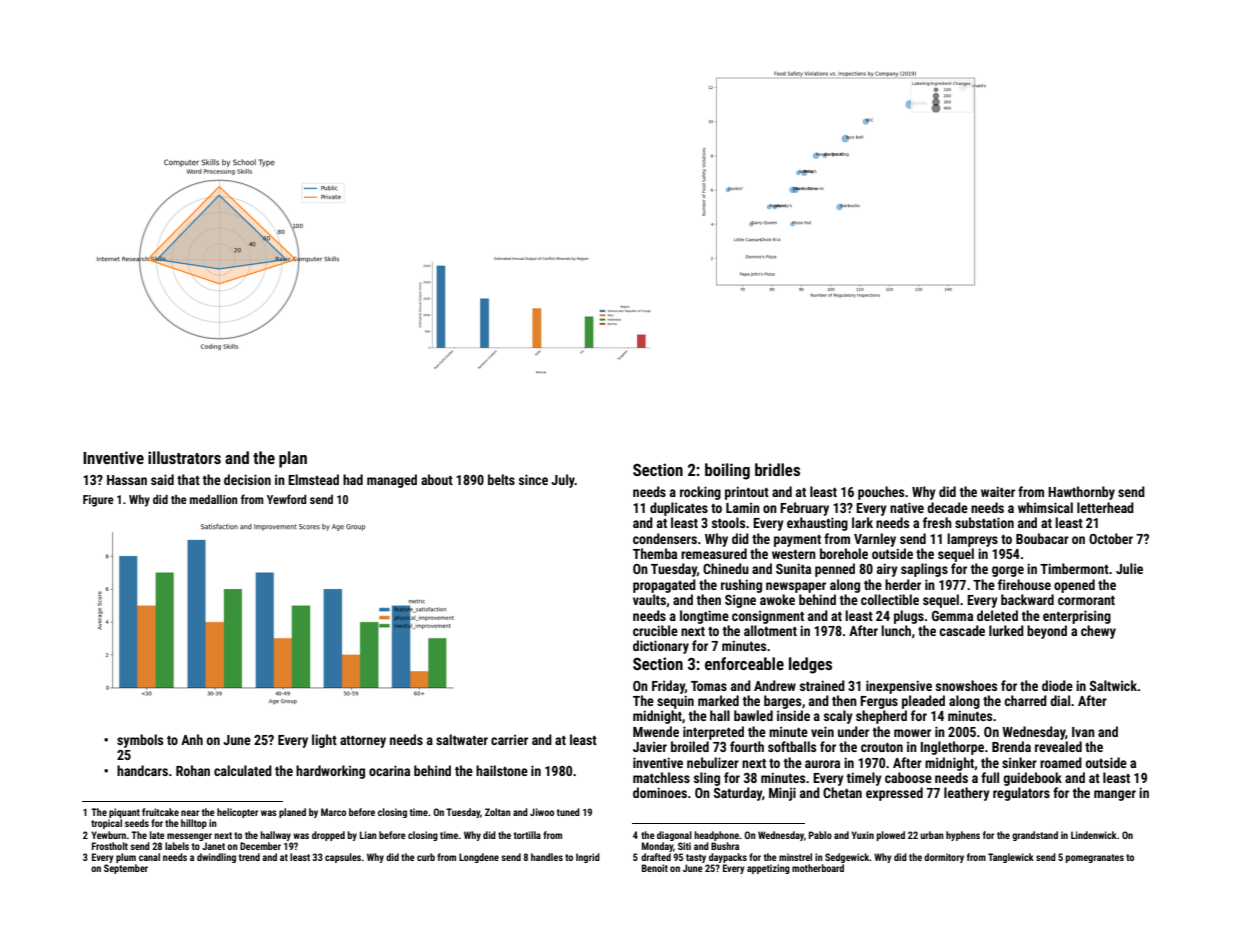 The image size is (1233, 952). Describe the element at coordinates (727, 471) in the screenshot. I see `boiling` at that location.
